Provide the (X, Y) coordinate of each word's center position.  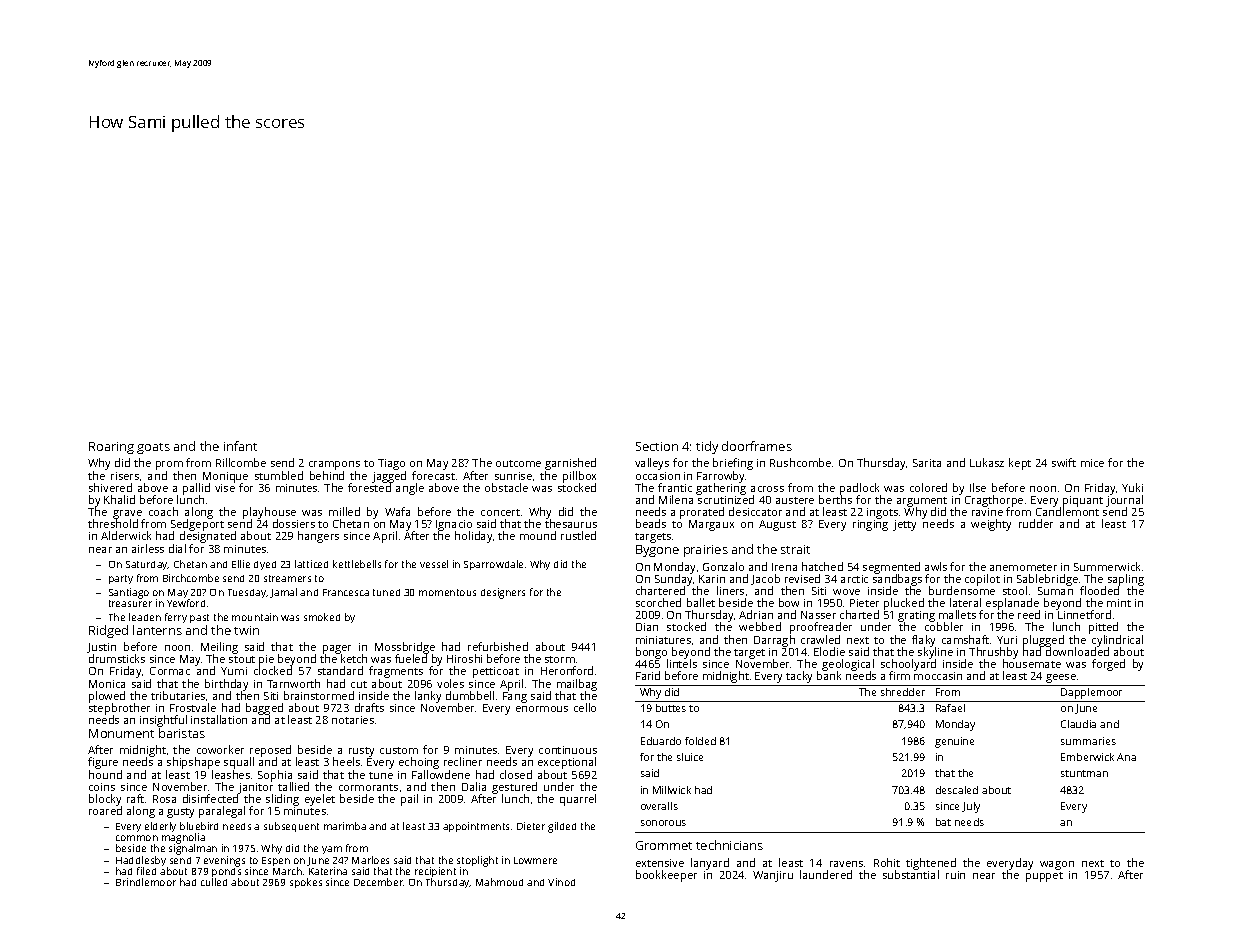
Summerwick (1107, 566)
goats (153, 448)
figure (103, 763)
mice (1092, 463)
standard (340, 670)
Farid (648, 675)
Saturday (147, 565)
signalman (193, 850)
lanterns (157, 630)
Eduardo (661, 741)
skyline (935, 653)
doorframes (757, 446)
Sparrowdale (493, 565)
